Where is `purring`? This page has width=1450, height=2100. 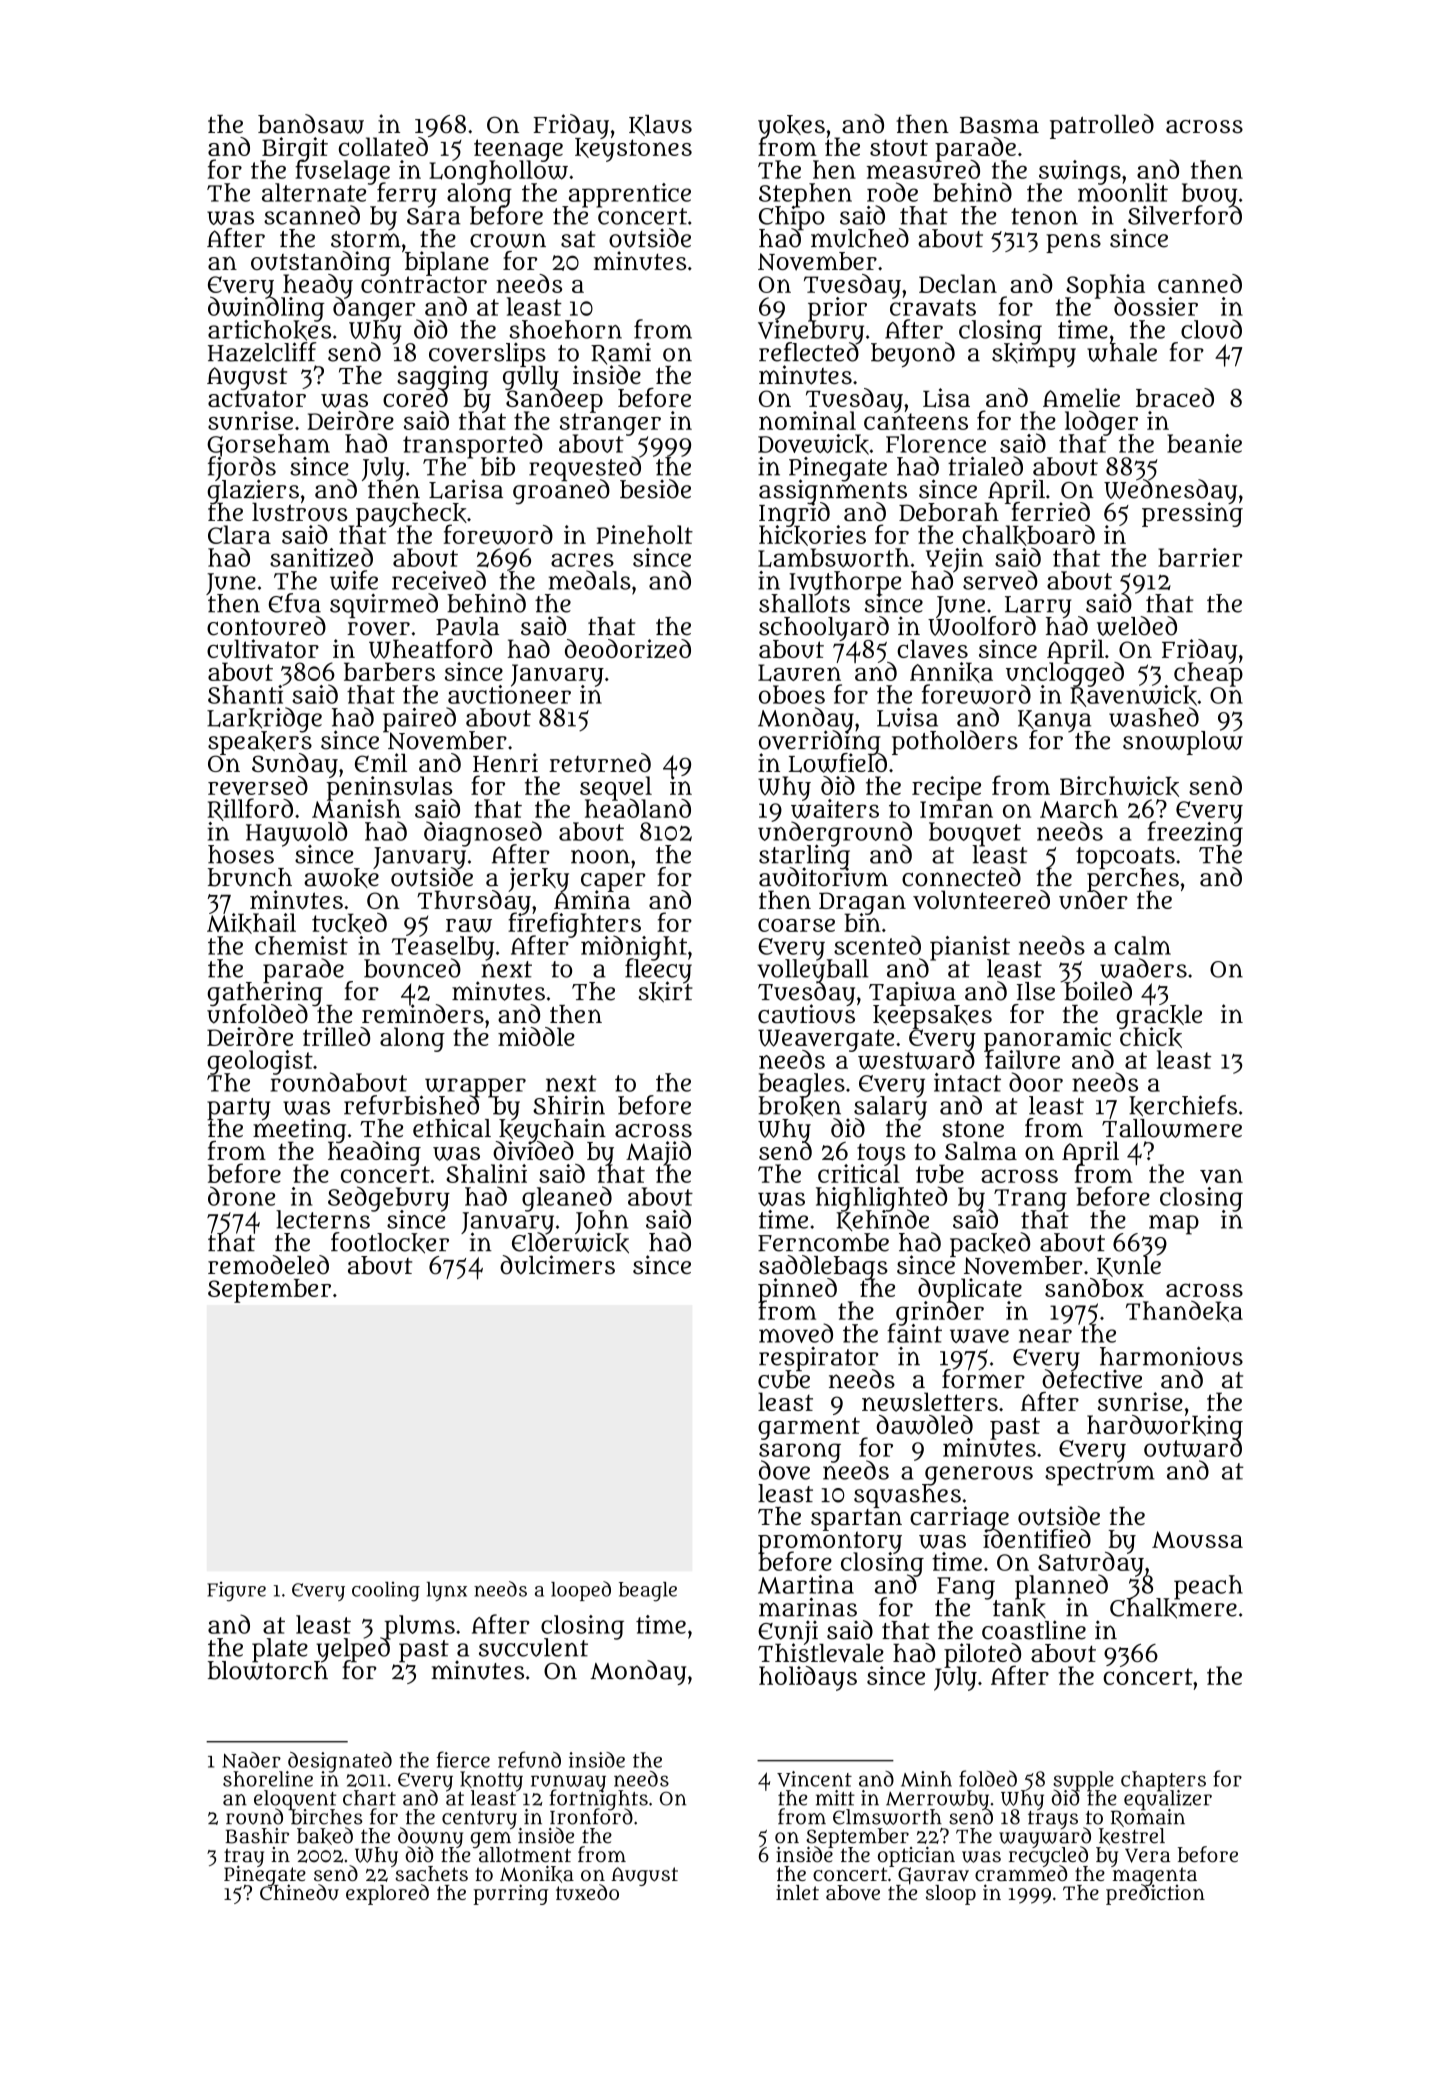 purring is located at coordinates (510, 1894).
